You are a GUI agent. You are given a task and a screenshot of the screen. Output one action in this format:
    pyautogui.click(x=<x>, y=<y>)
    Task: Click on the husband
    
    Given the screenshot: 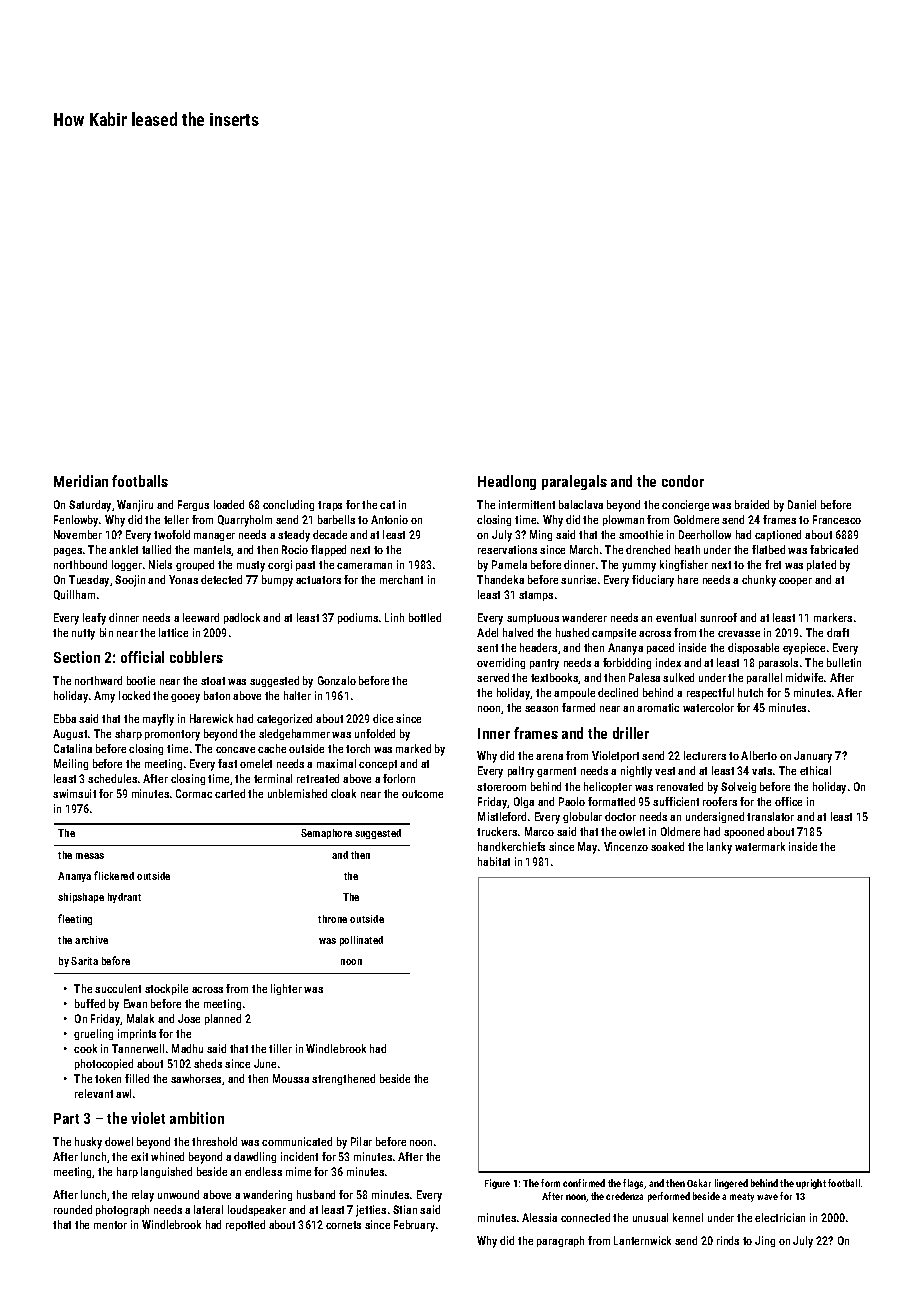 What is the action you would take?
    pyautogui.click(x=316, y=1194)
